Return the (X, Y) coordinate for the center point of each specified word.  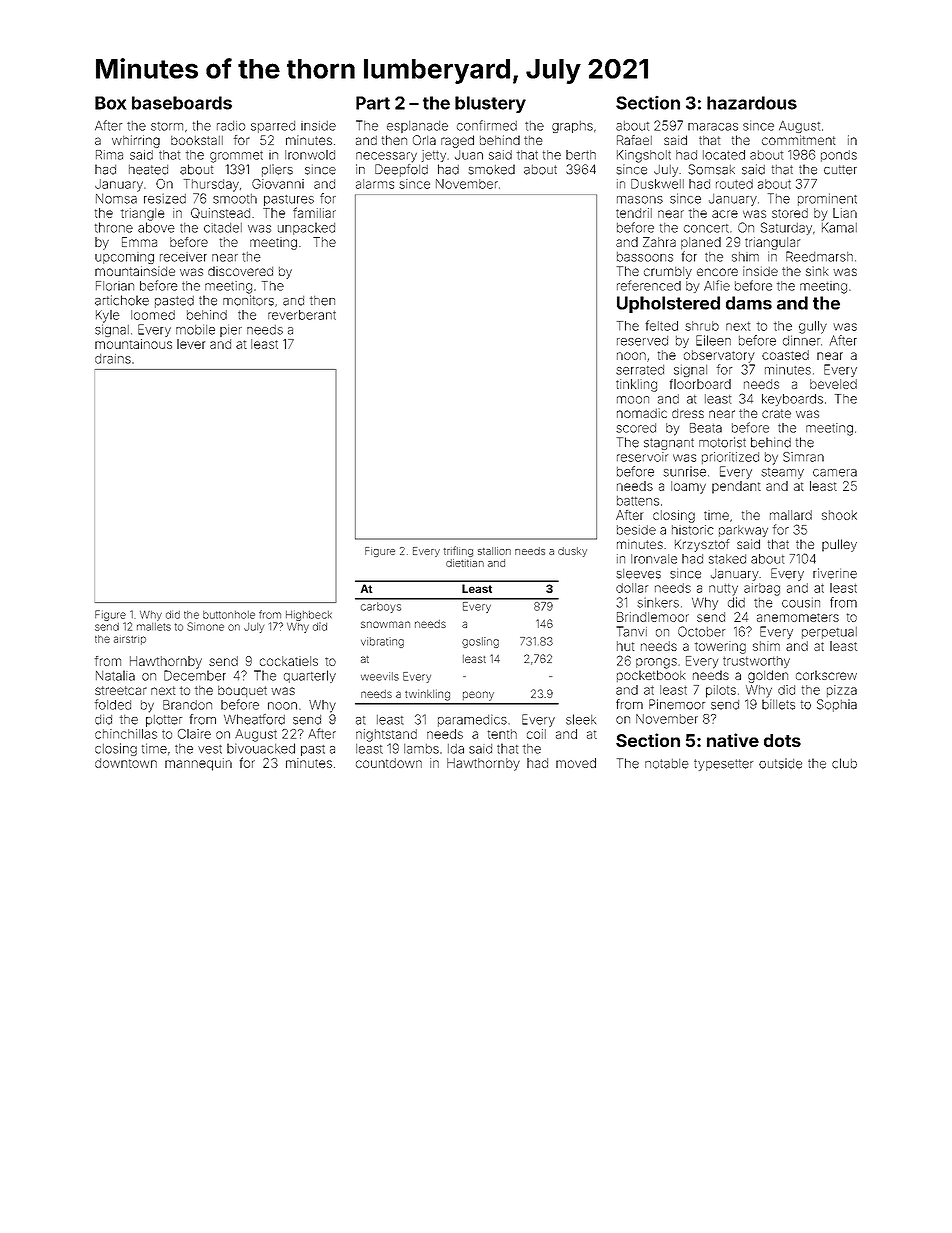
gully (813, 327)
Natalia (115, 675)
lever (191, 344)
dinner (801, 340)
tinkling (636, 385)
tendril (634, 213)
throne (114, 227)
